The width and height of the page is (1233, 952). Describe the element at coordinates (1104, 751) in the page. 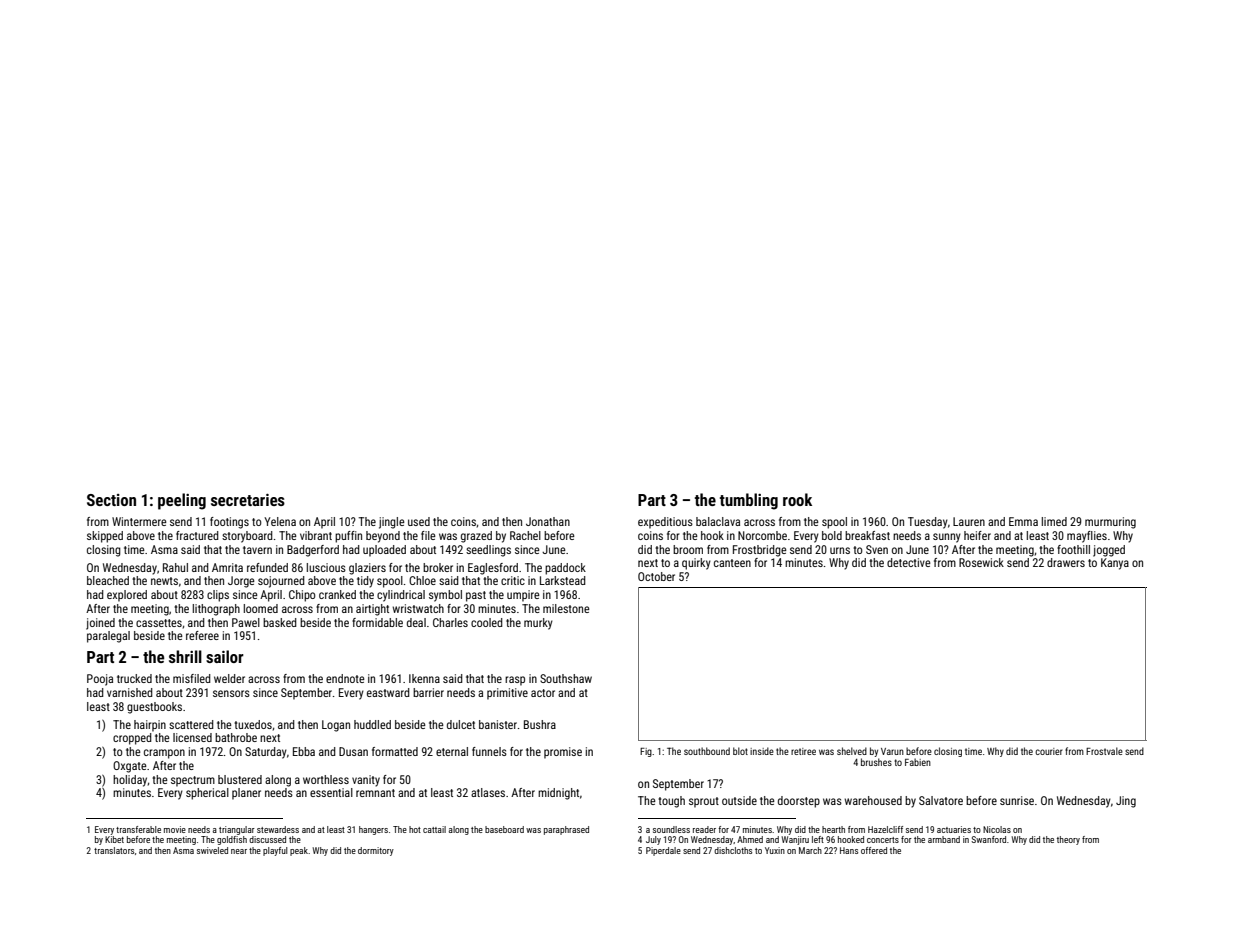

I see `Frostvale` at that location.
